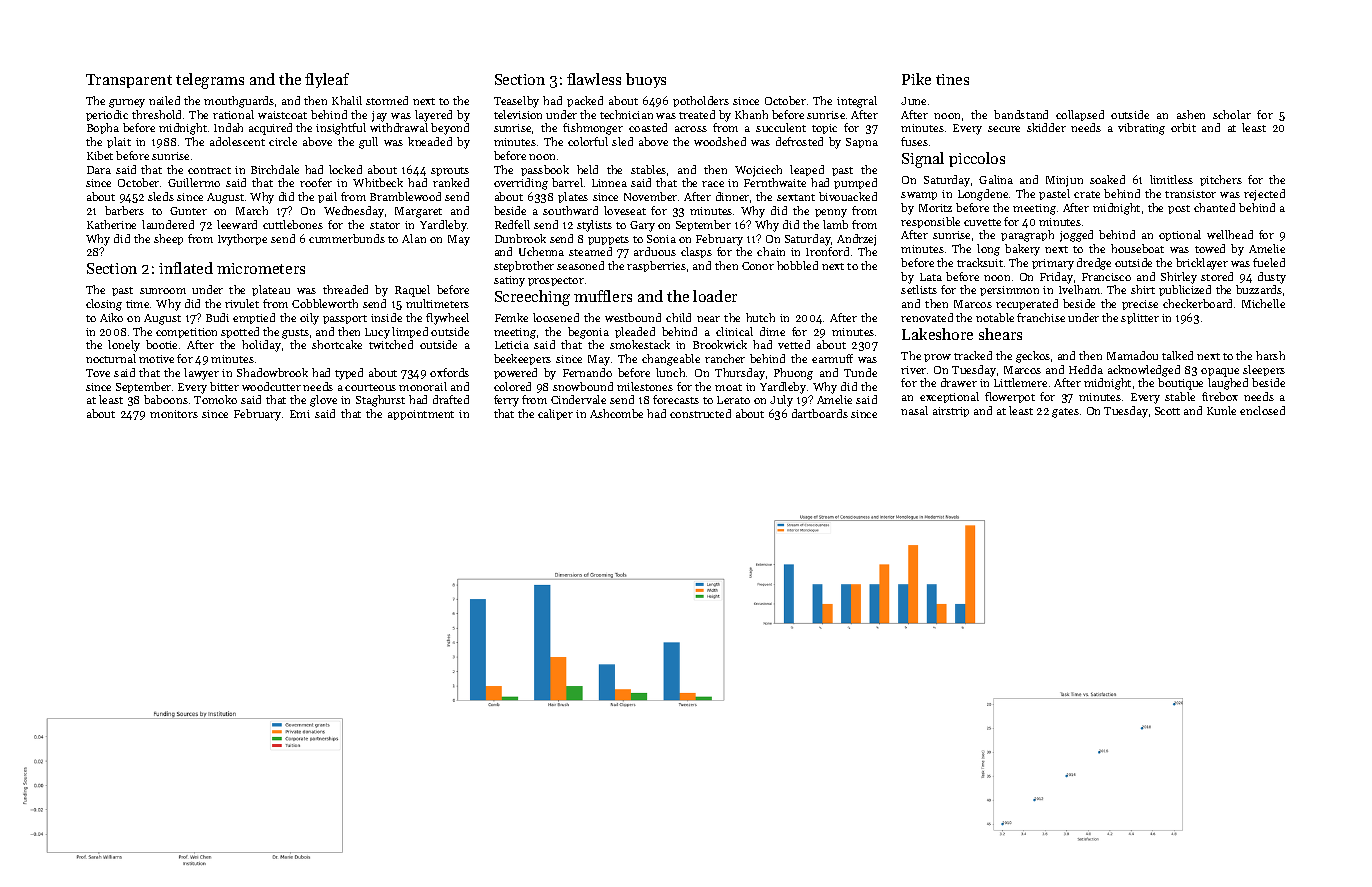  I want to click on steamed, so click(590, 251).
